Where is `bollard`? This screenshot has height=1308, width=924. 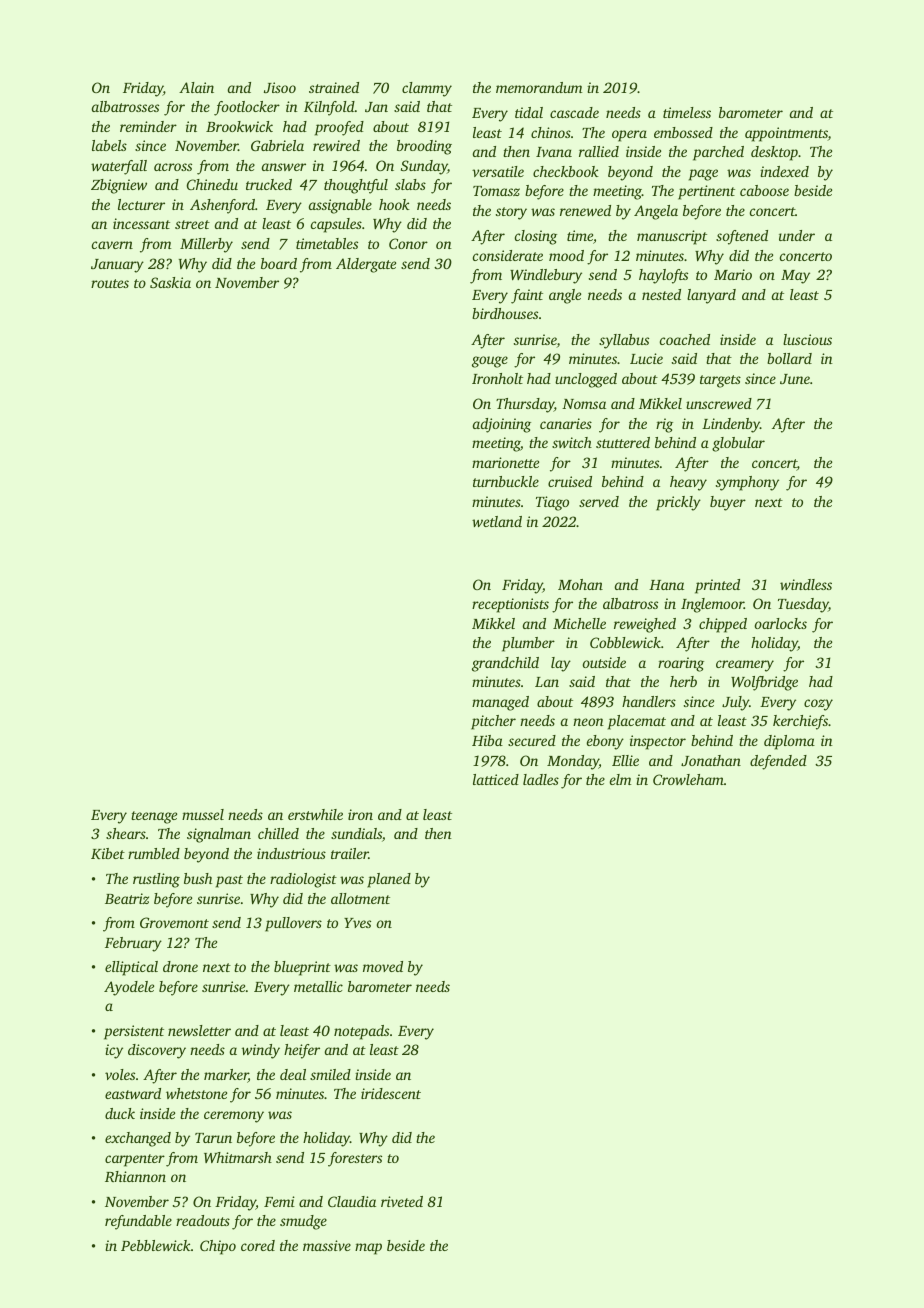
bollard is located at coordinates (789, 358).
